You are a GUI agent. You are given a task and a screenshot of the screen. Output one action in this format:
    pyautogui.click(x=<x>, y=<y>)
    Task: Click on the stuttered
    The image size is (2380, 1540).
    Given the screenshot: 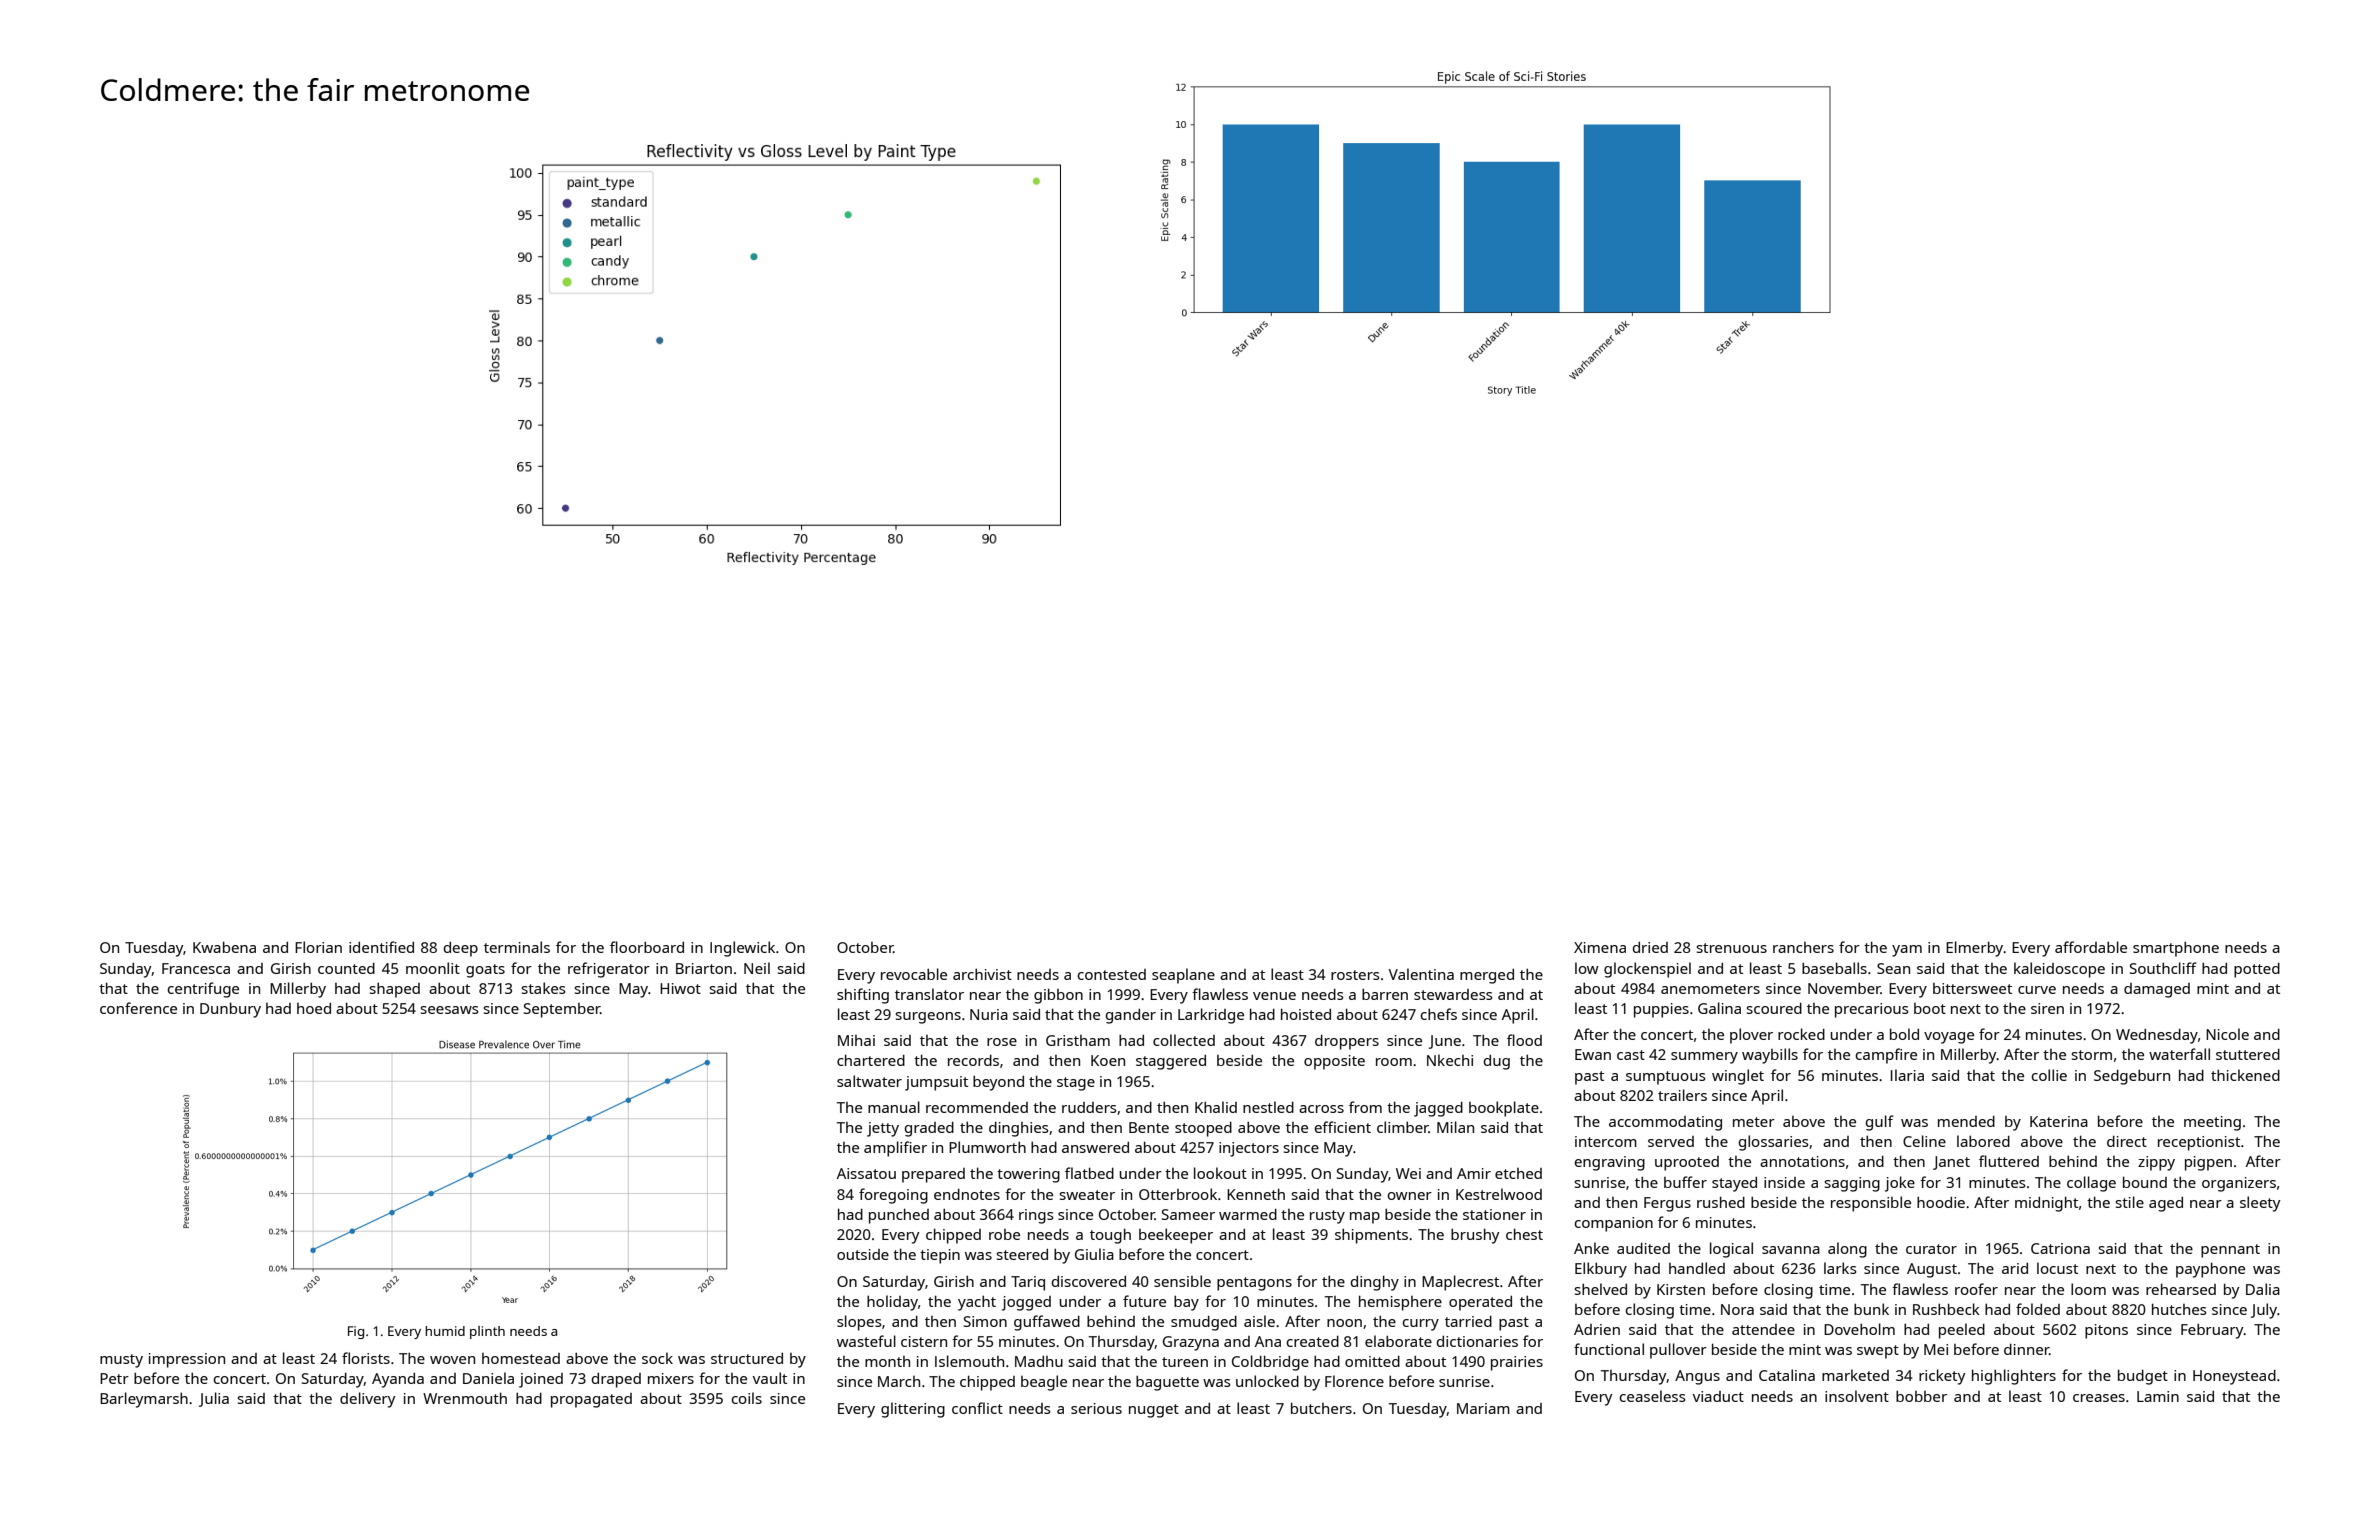 What is the action you would take?
    pyautogui.click(x=2248, y=1054)
